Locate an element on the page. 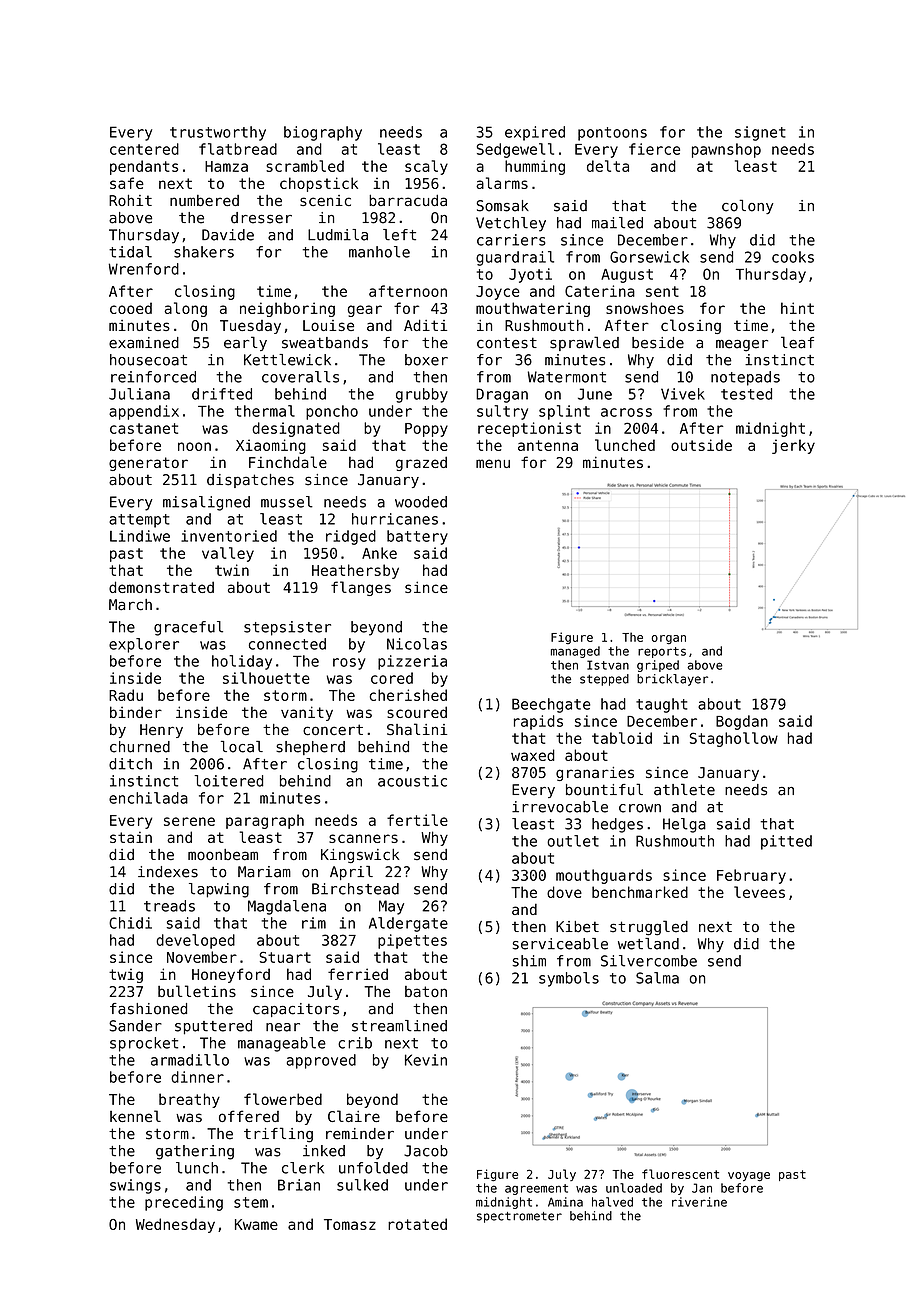  agreement is located at coordinates (536, 1189).
